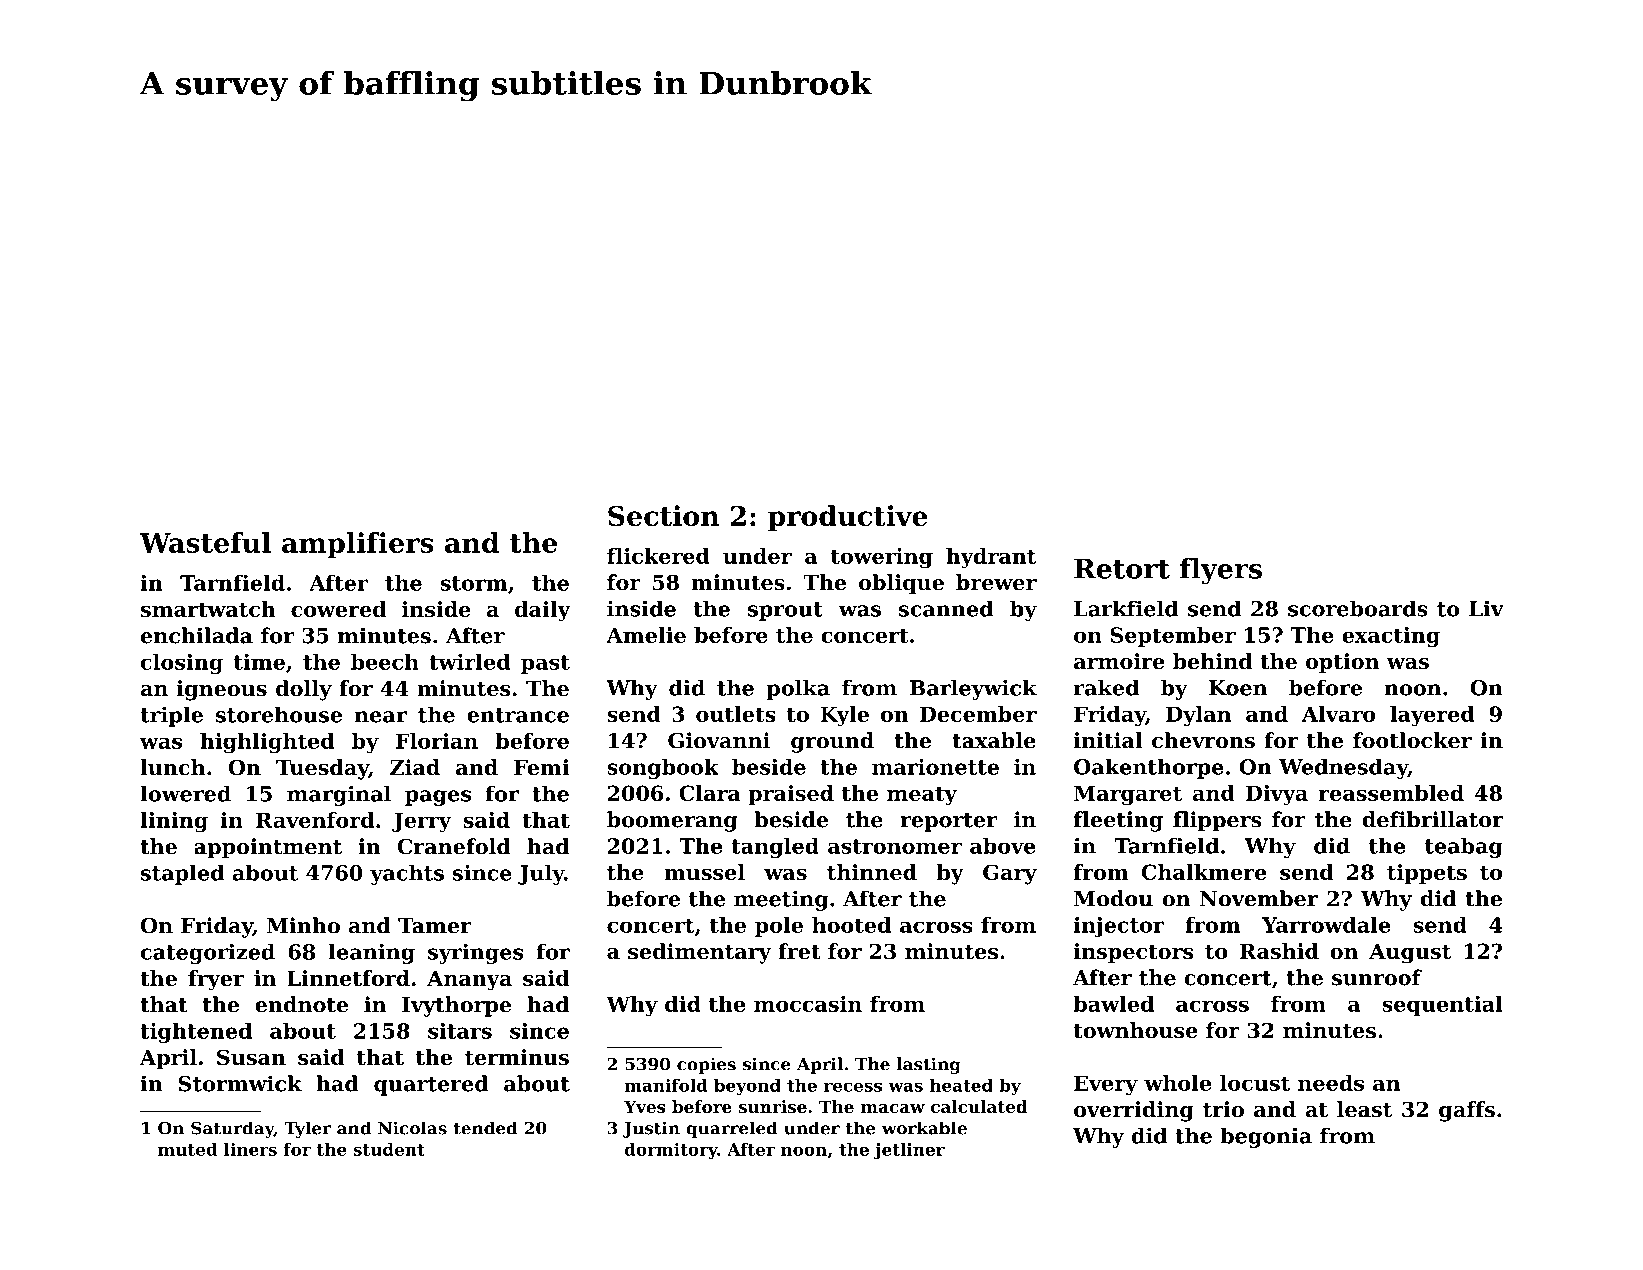 The width and height of the screenshot is (1643, 1270). I want to click on jetliner, so click(909, 1151).
